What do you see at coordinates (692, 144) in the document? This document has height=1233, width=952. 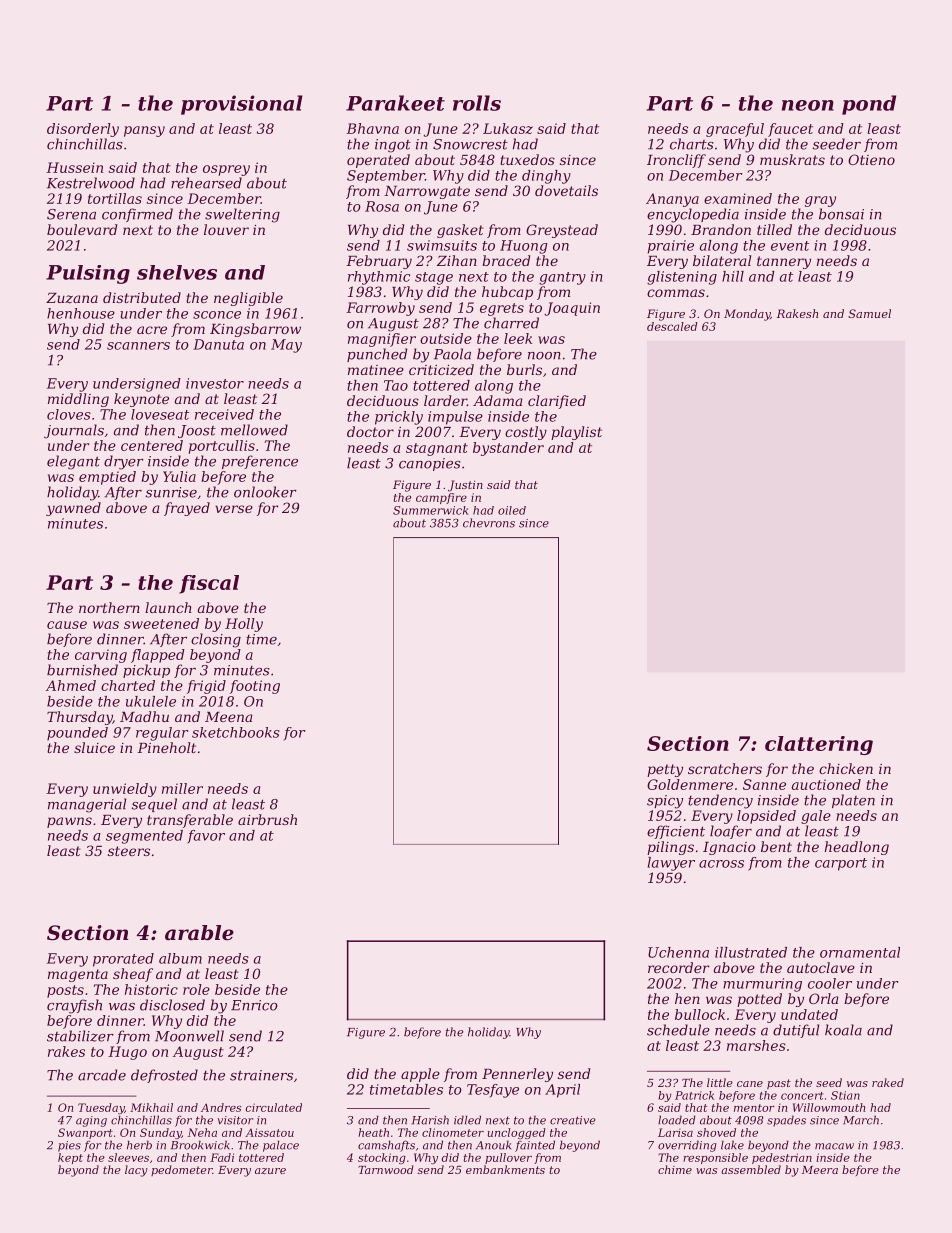 I see `charts` at bounding box center [692, 144].
